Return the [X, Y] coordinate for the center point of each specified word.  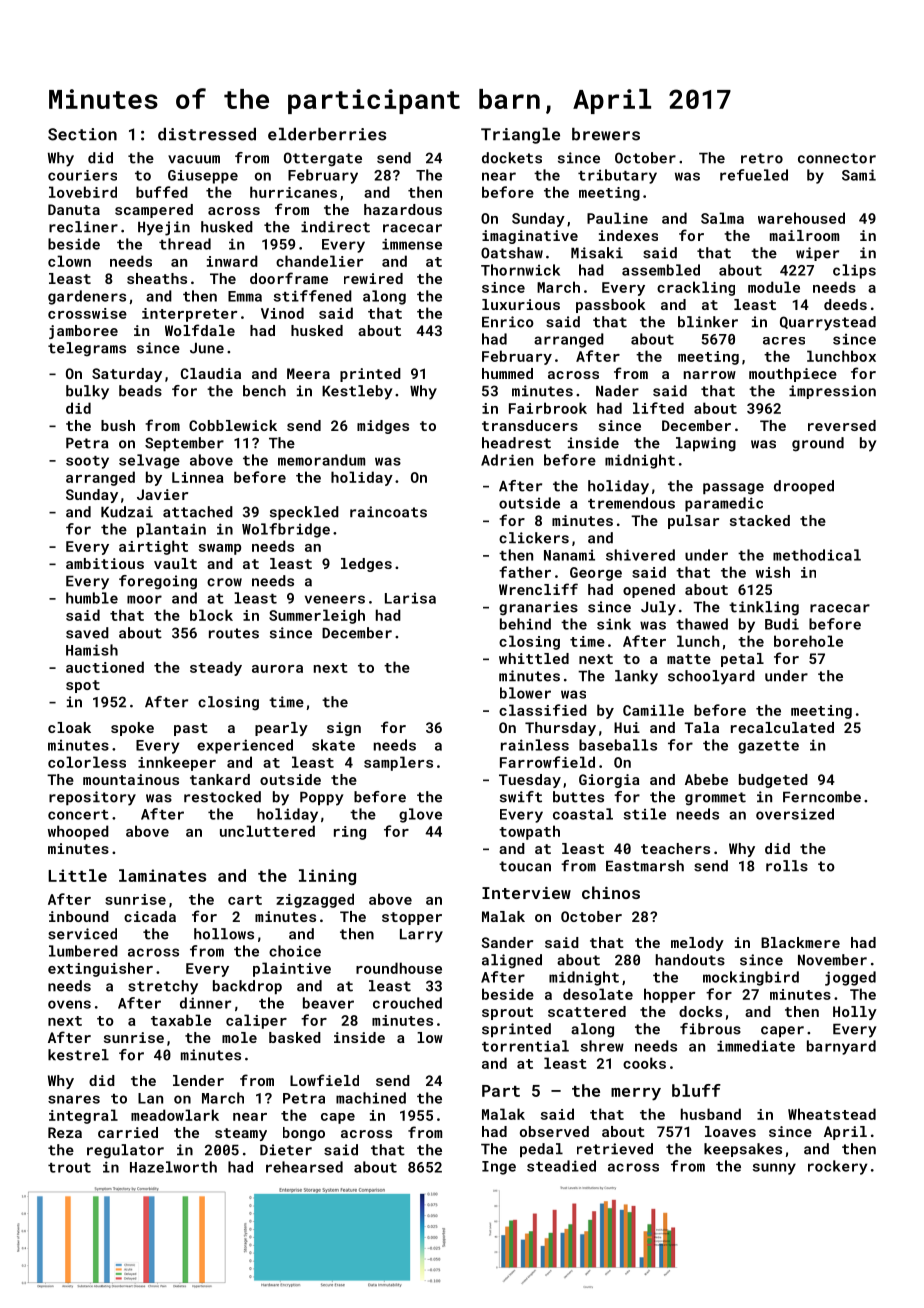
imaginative [530, 237]
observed [554, 1131]
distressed [207, 134]
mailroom [804, 235]
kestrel [78, 1055]
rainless [535, 745]
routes [234, 633]
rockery [837, 1167]
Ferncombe [822, 797]
